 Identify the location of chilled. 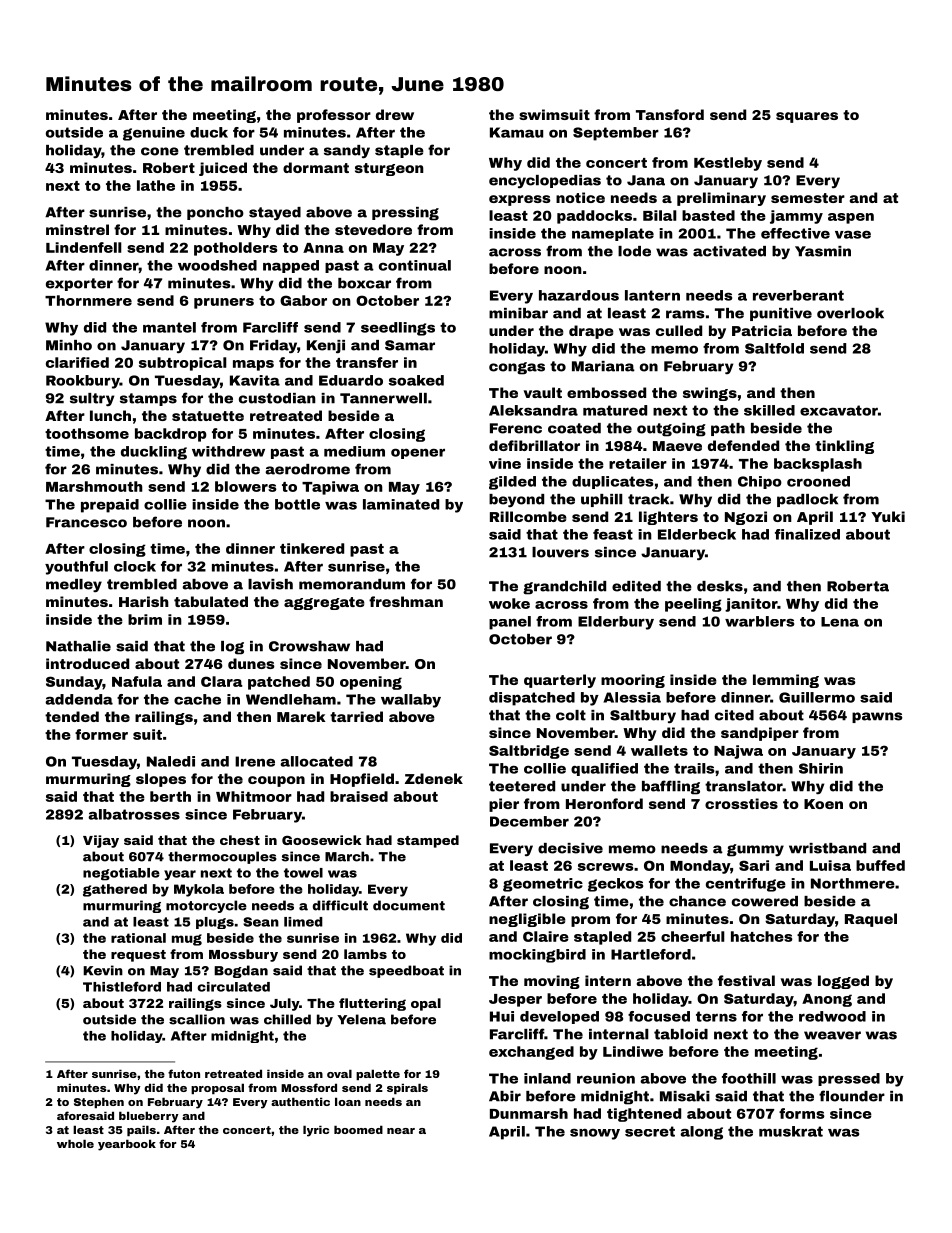
(287, 1019).
